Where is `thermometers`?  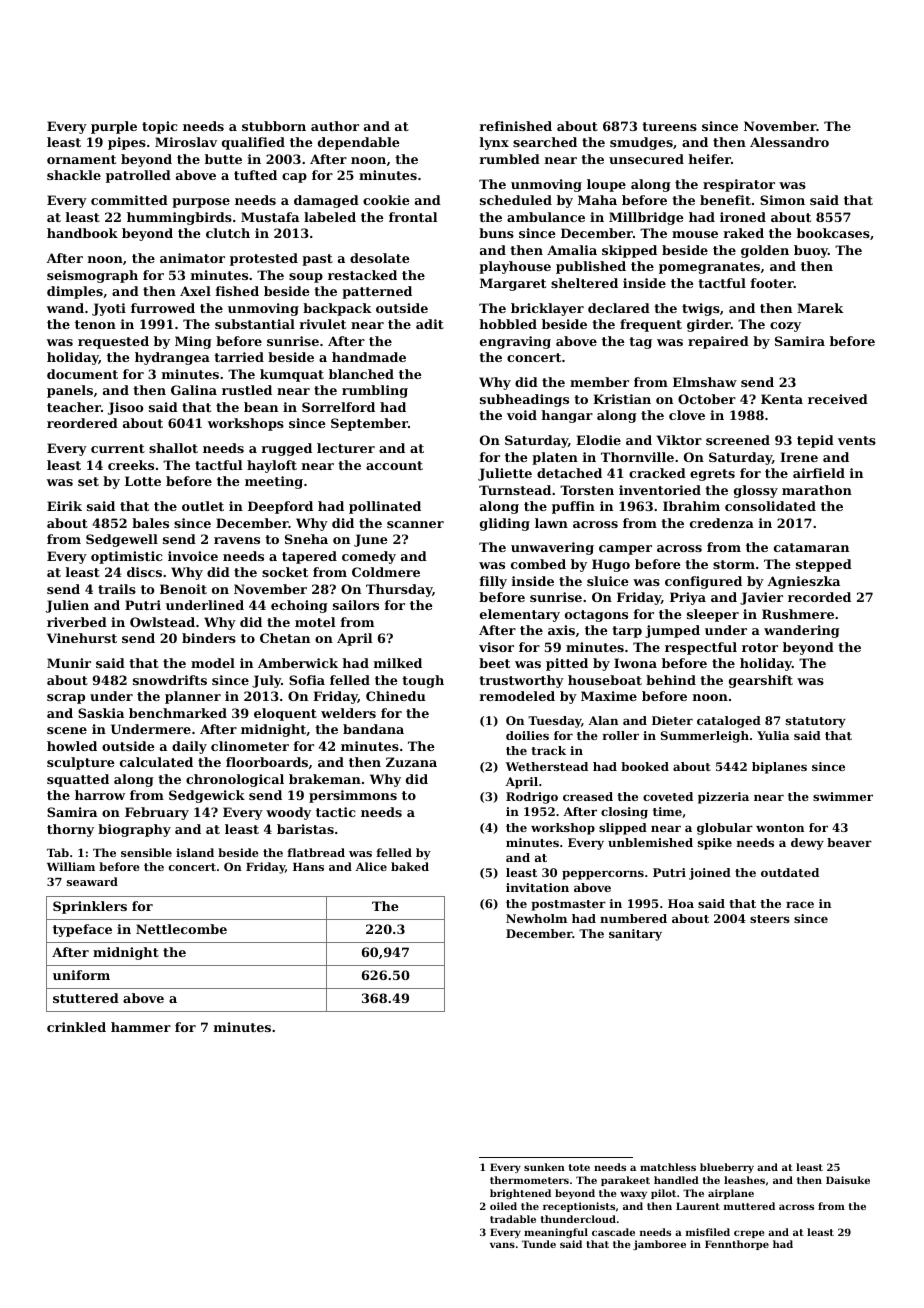 thermometers is located at coordinates (529, 1180).
